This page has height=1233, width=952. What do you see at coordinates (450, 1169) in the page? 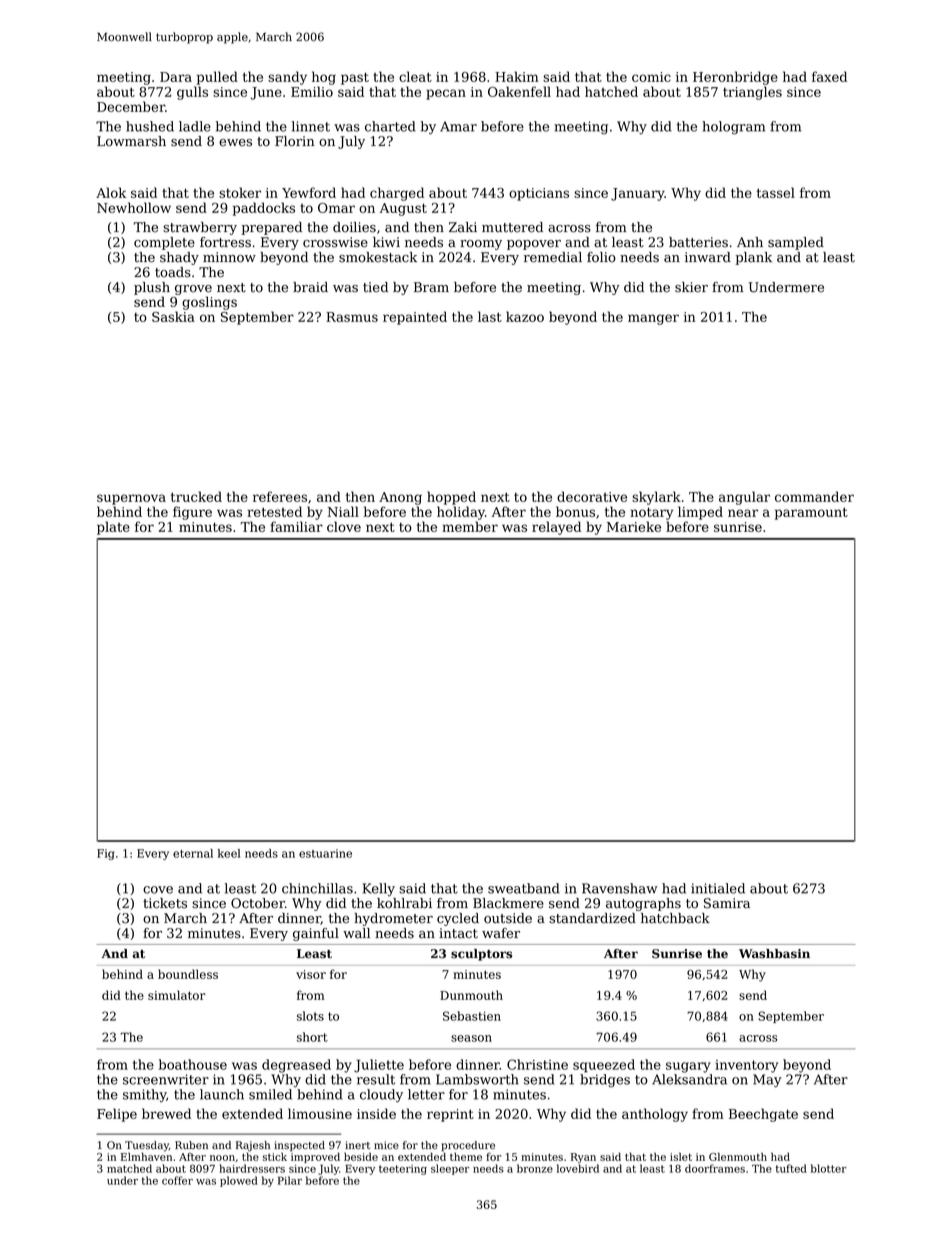
I see `sleeper` at bounding box center [450, 1169].
